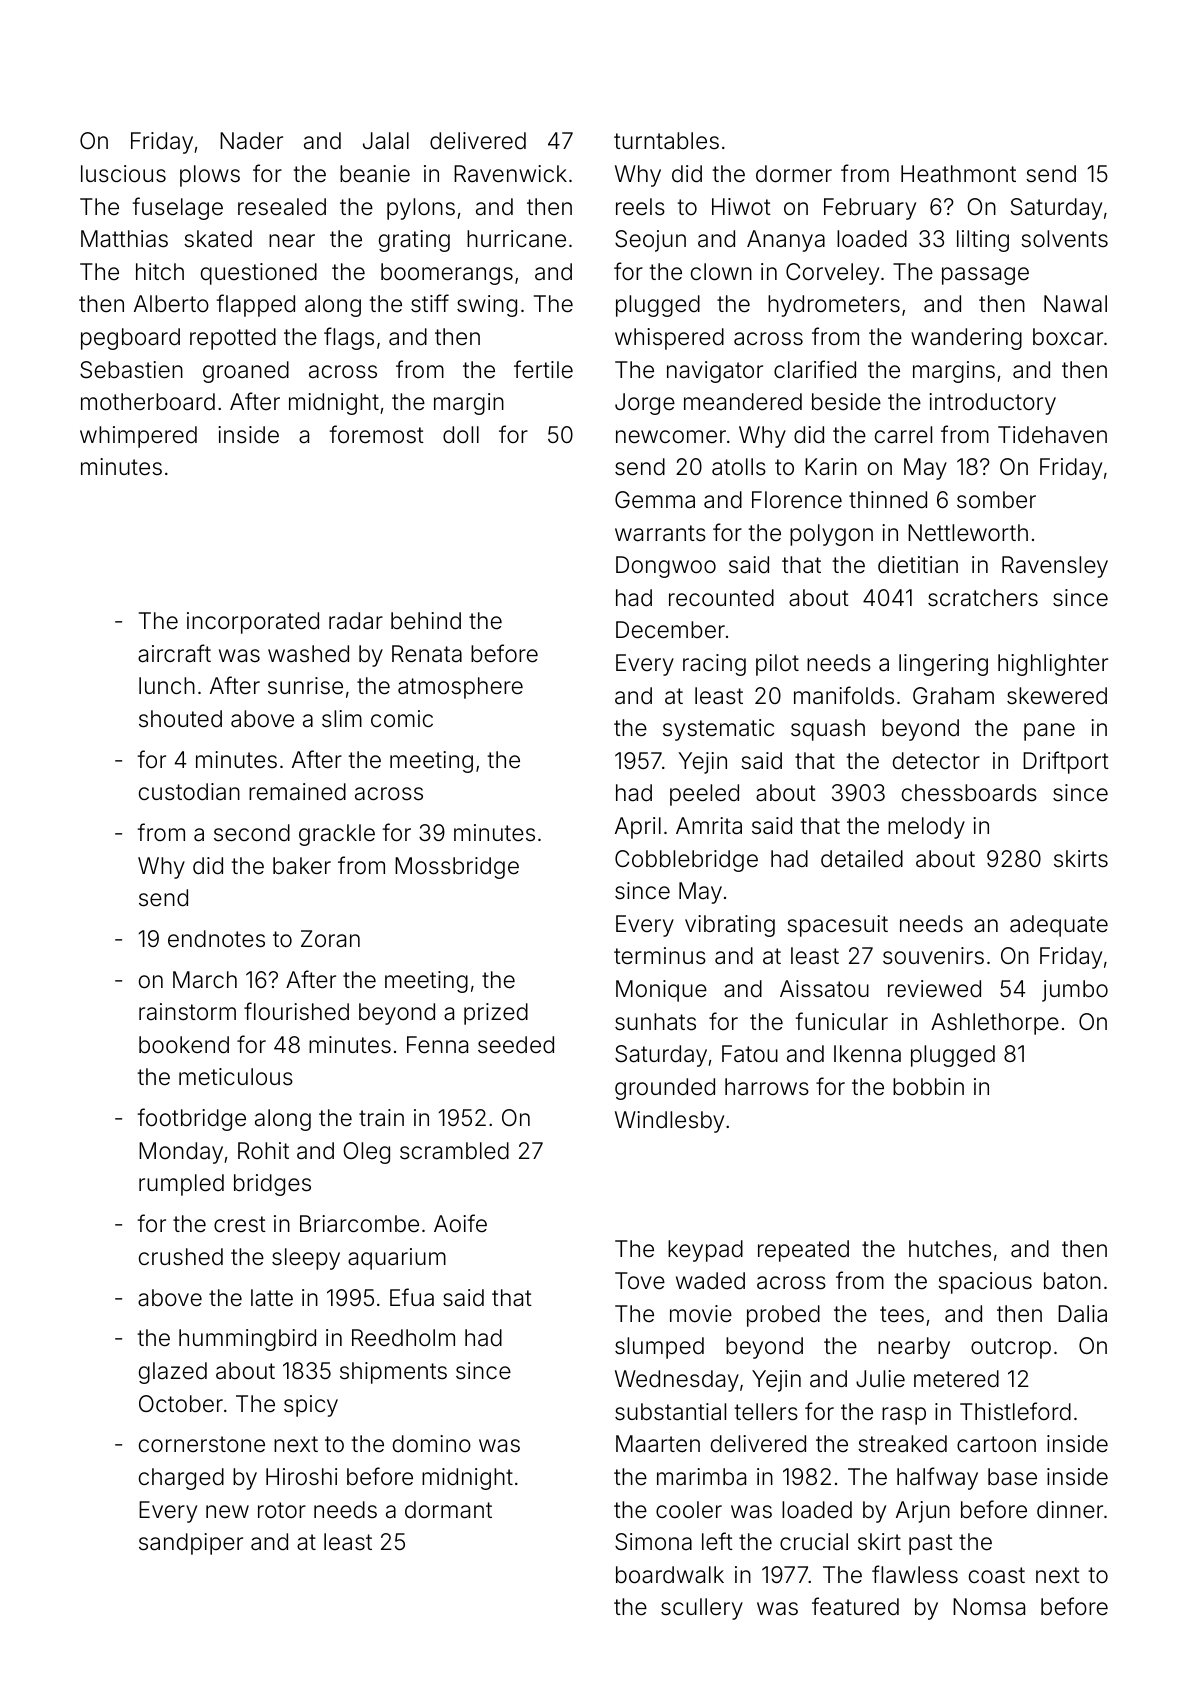  I want to click on second, so click(252, 833).
